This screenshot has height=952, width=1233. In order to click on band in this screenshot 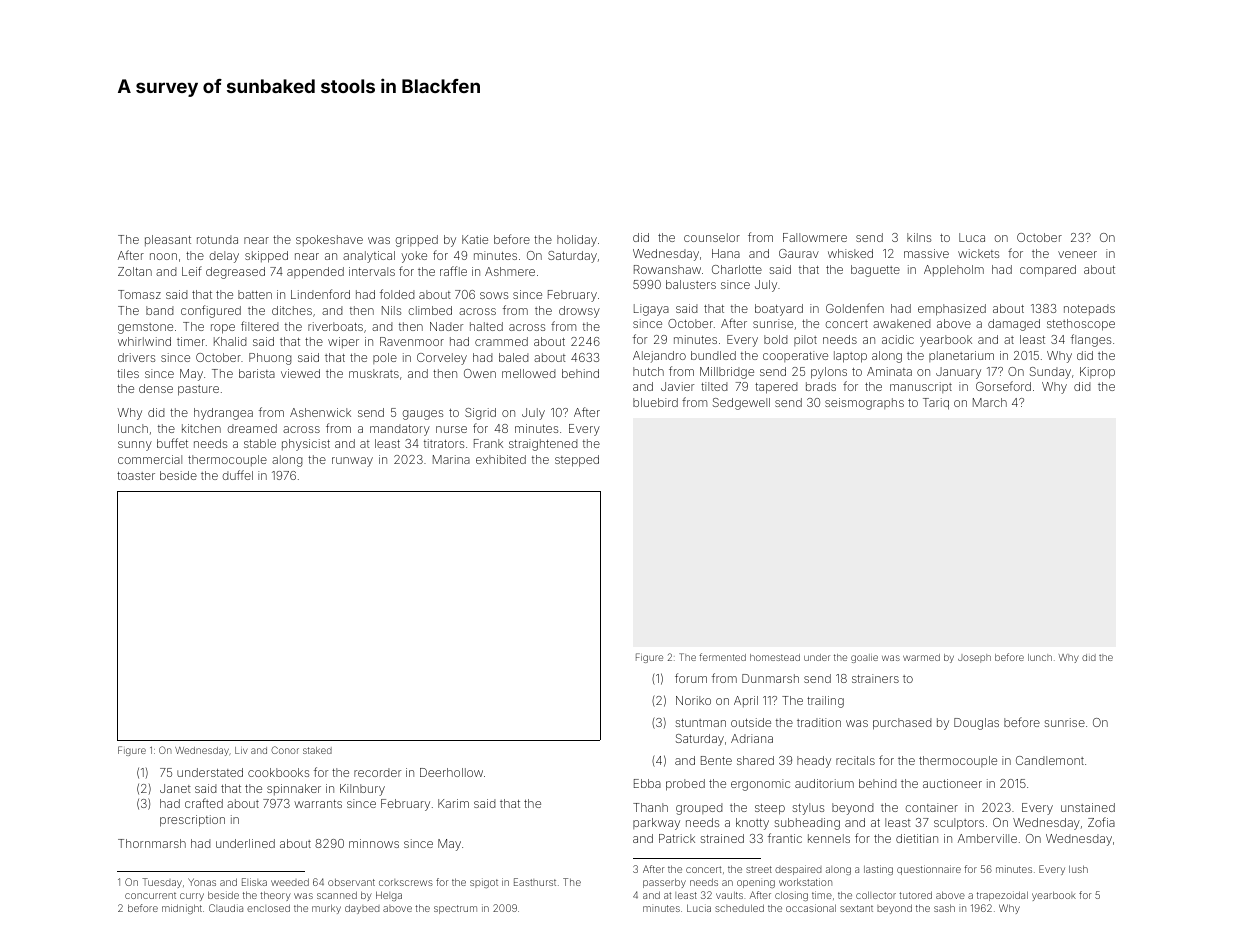, I will do `click(160, 310)`.
